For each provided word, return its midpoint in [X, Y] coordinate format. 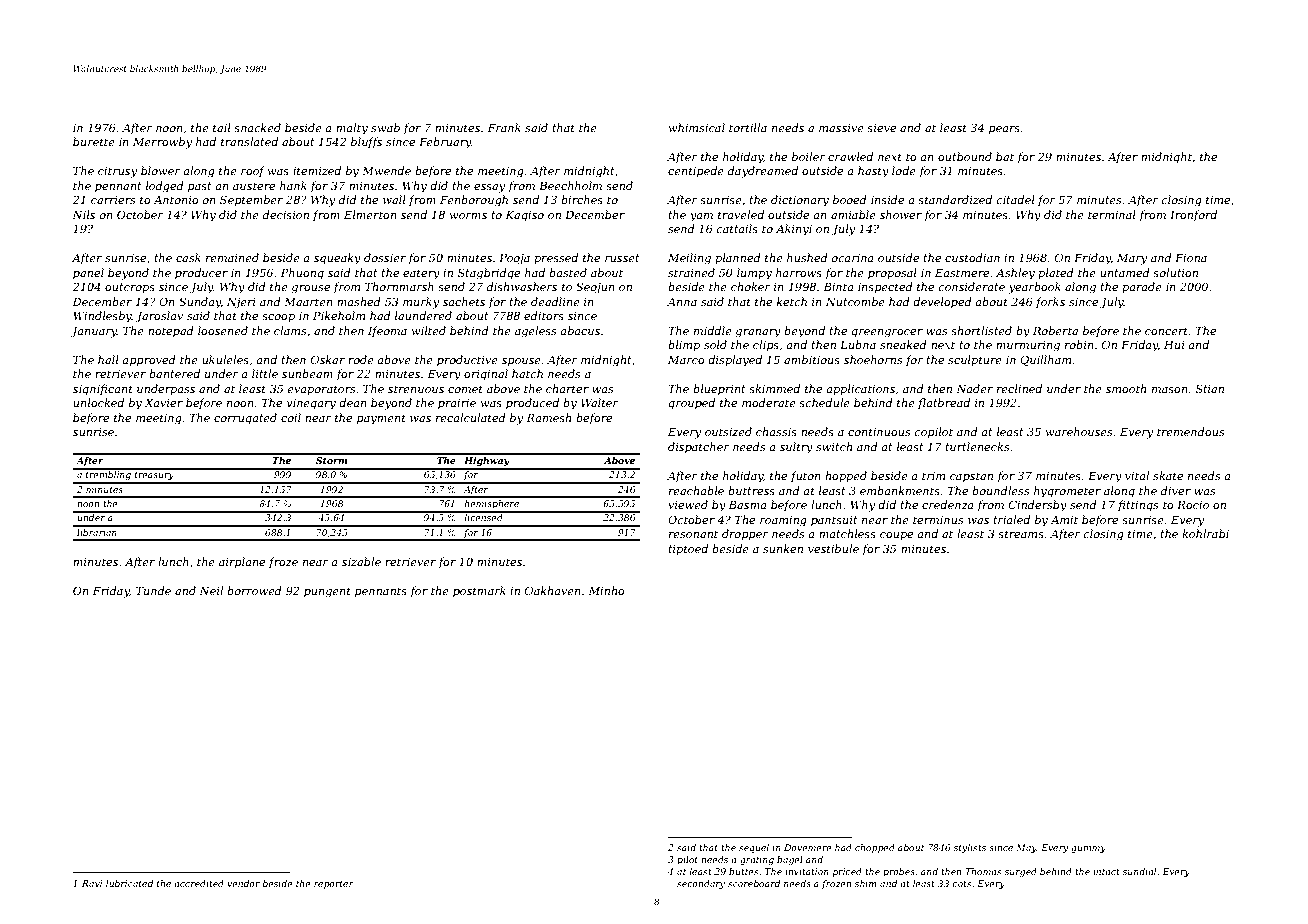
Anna [682, 302]
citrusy [117, 172]
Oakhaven [553, 590]
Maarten [308, 302]
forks [1050, 302]
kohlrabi [1205, 533]
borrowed [254, 590]
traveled [741, 214]
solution [1175, 272]
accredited [199, 883]
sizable [361, 561]
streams [1021, 534]
